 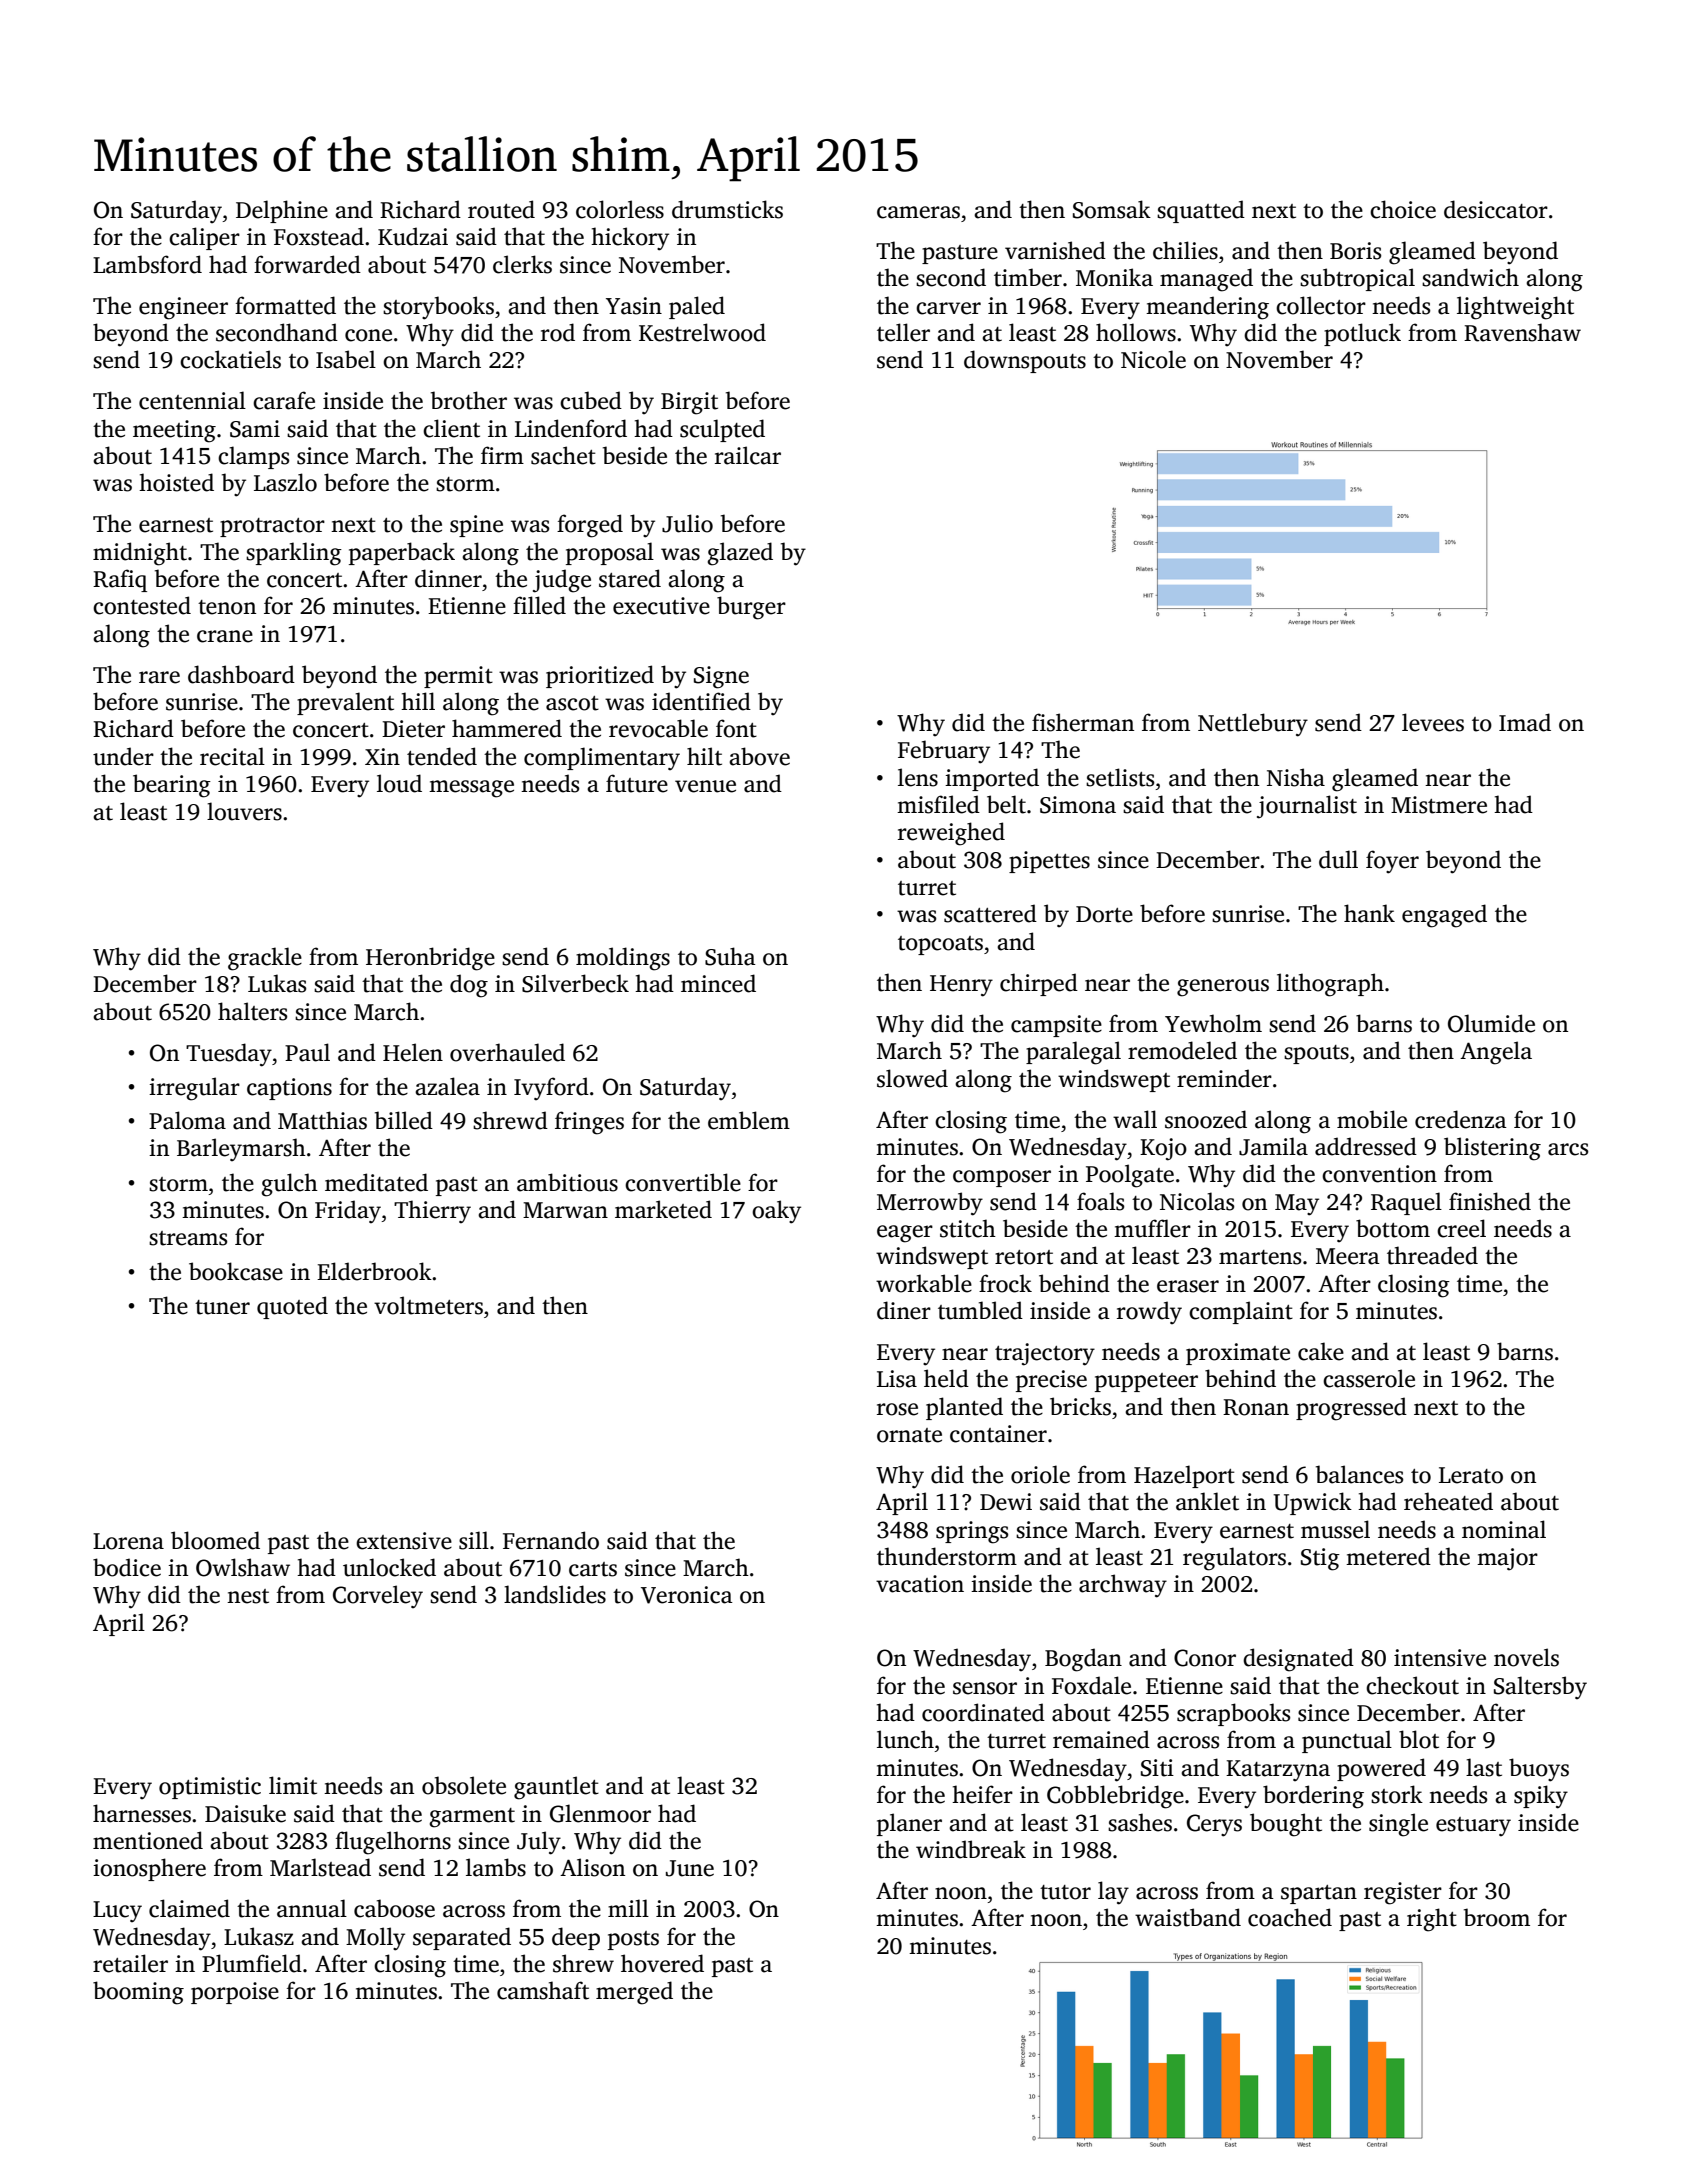 I want to click on porpoise, so click(x=235, y=1993).
